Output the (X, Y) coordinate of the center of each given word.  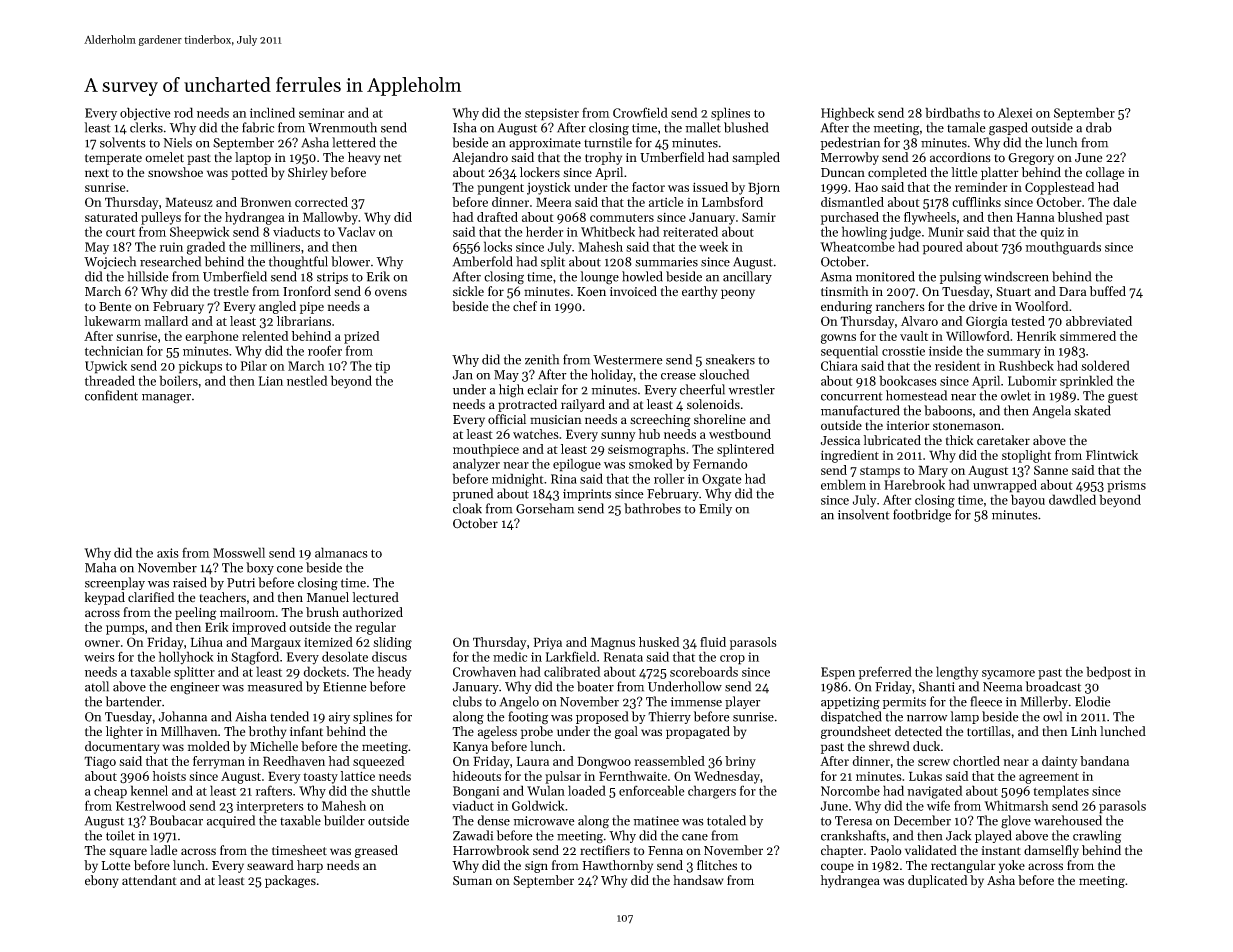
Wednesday (727, 777)
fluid (713, 642)
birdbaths (952, 112)
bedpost (1108, 673)
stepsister (552, 114)
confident (111, 395)
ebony (102, 881)
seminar (321, 113)
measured (274, 686)
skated (1092, 410)
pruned (473, 494)
